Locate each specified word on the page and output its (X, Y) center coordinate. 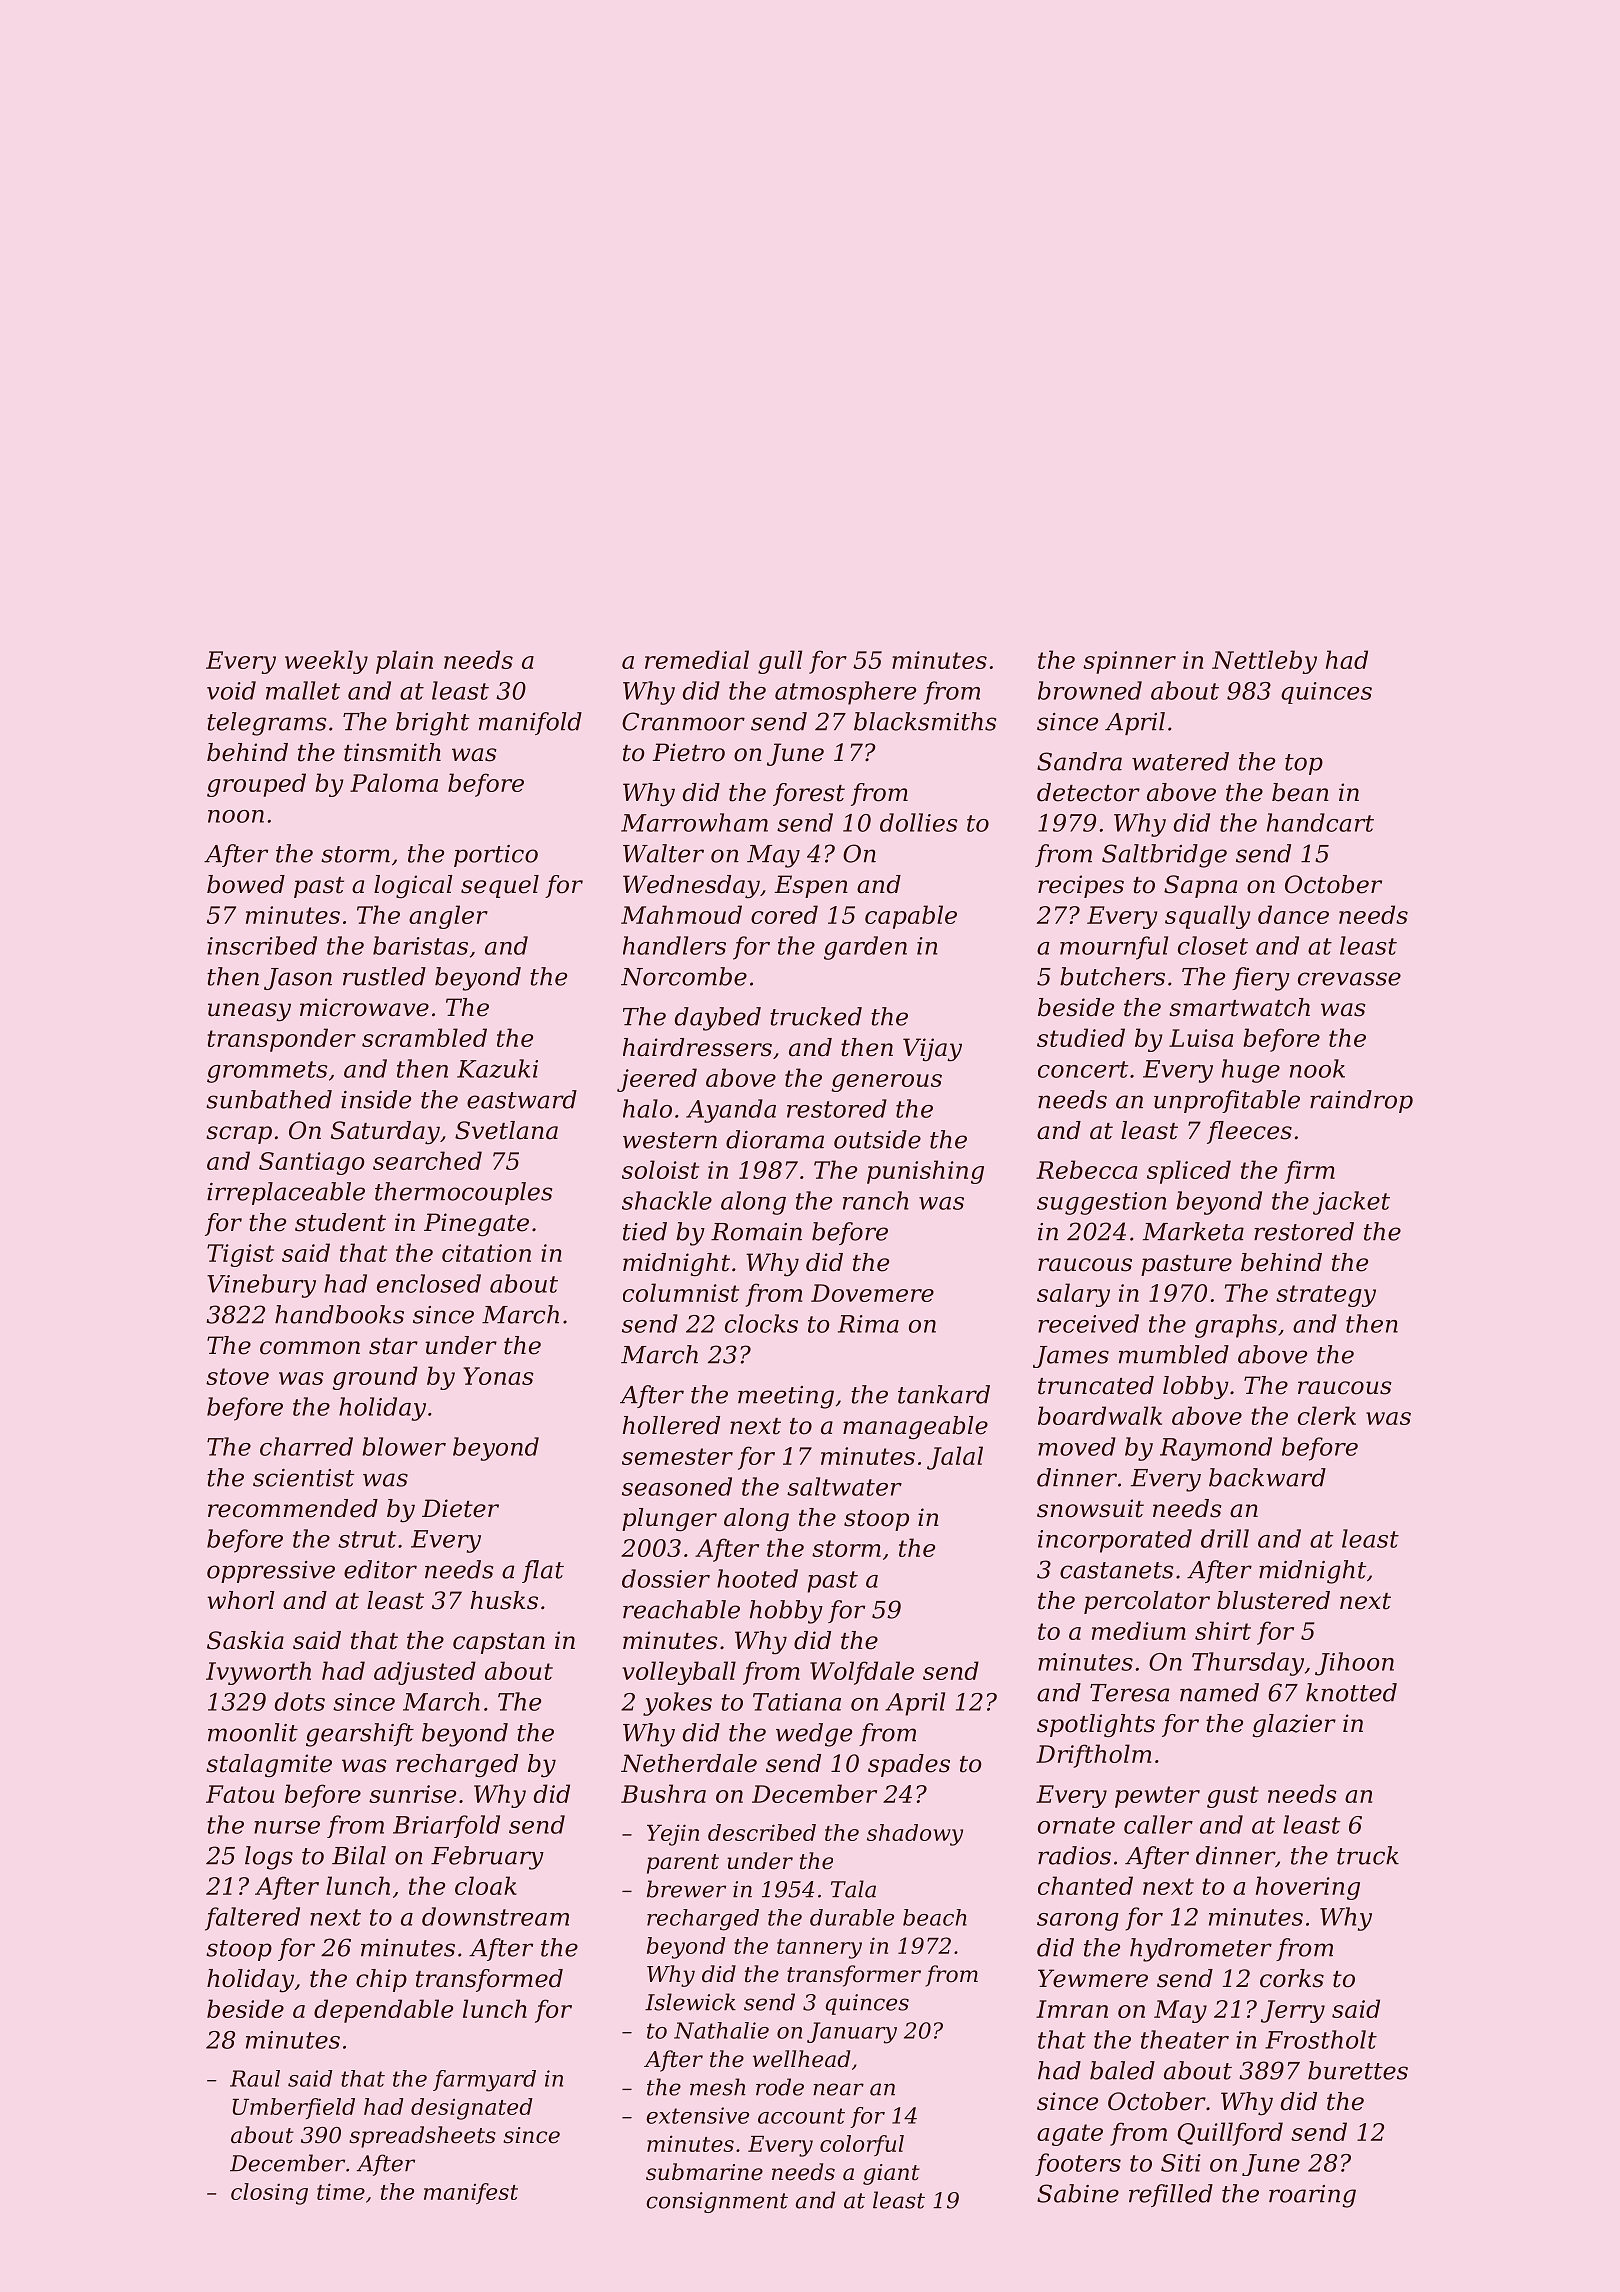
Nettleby (1264, 662)
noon (236, 816)
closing (269, 2194)
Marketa (1193, 1231)
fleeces (1249, 1132)
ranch (875, 1200)
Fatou (240, 1794)
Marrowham (694, 822)
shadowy (915, 1835)
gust (1233, 1797)
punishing (925, 1172)
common (310, 1348)
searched (427, 1160)
